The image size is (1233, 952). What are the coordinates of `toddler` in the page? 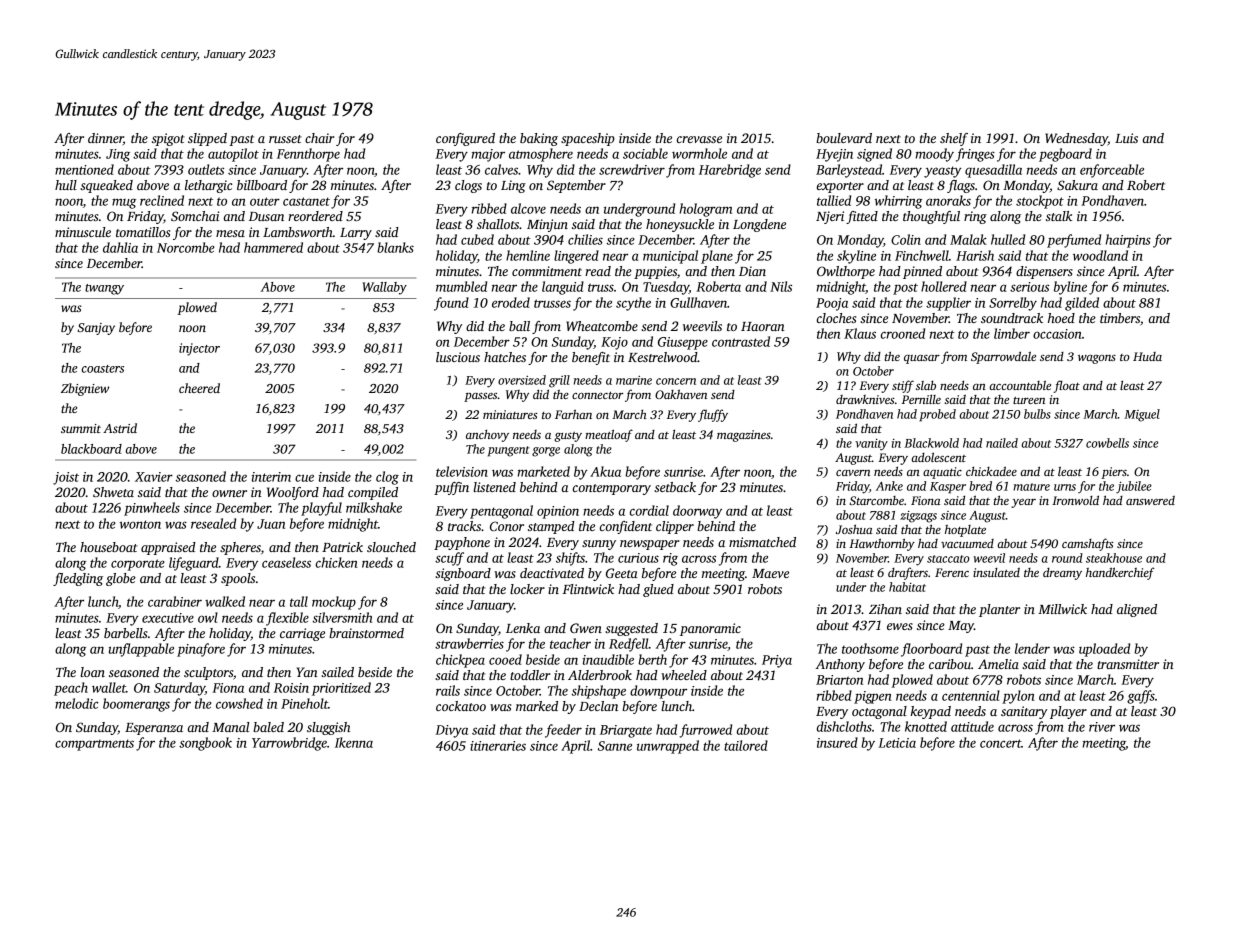 It's located at (530, 675).
